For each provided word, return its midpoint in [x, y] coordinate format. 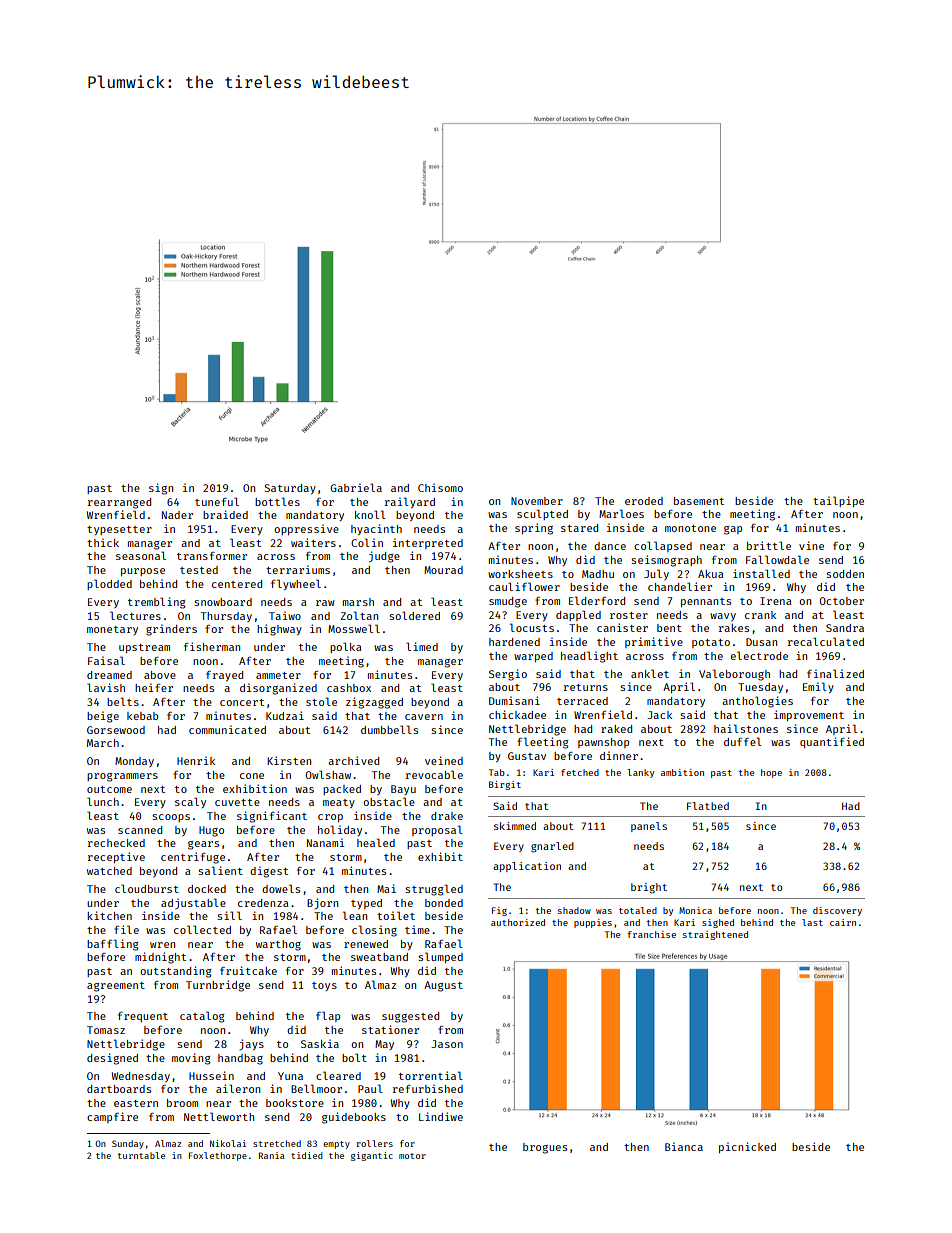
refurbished [428, 1088]
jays [251, 1044]
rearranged [119, 503]
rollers [374, 1143]
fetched [580, 772]
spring [534, 529]
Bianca [684, 1146]
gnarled [552, 847]
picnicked [747, 1147]
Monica [695, 910]
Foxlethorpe [218, 1156]
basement [699, 501]
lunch [103, 801]
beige [103, 717]
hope [771, 773]
